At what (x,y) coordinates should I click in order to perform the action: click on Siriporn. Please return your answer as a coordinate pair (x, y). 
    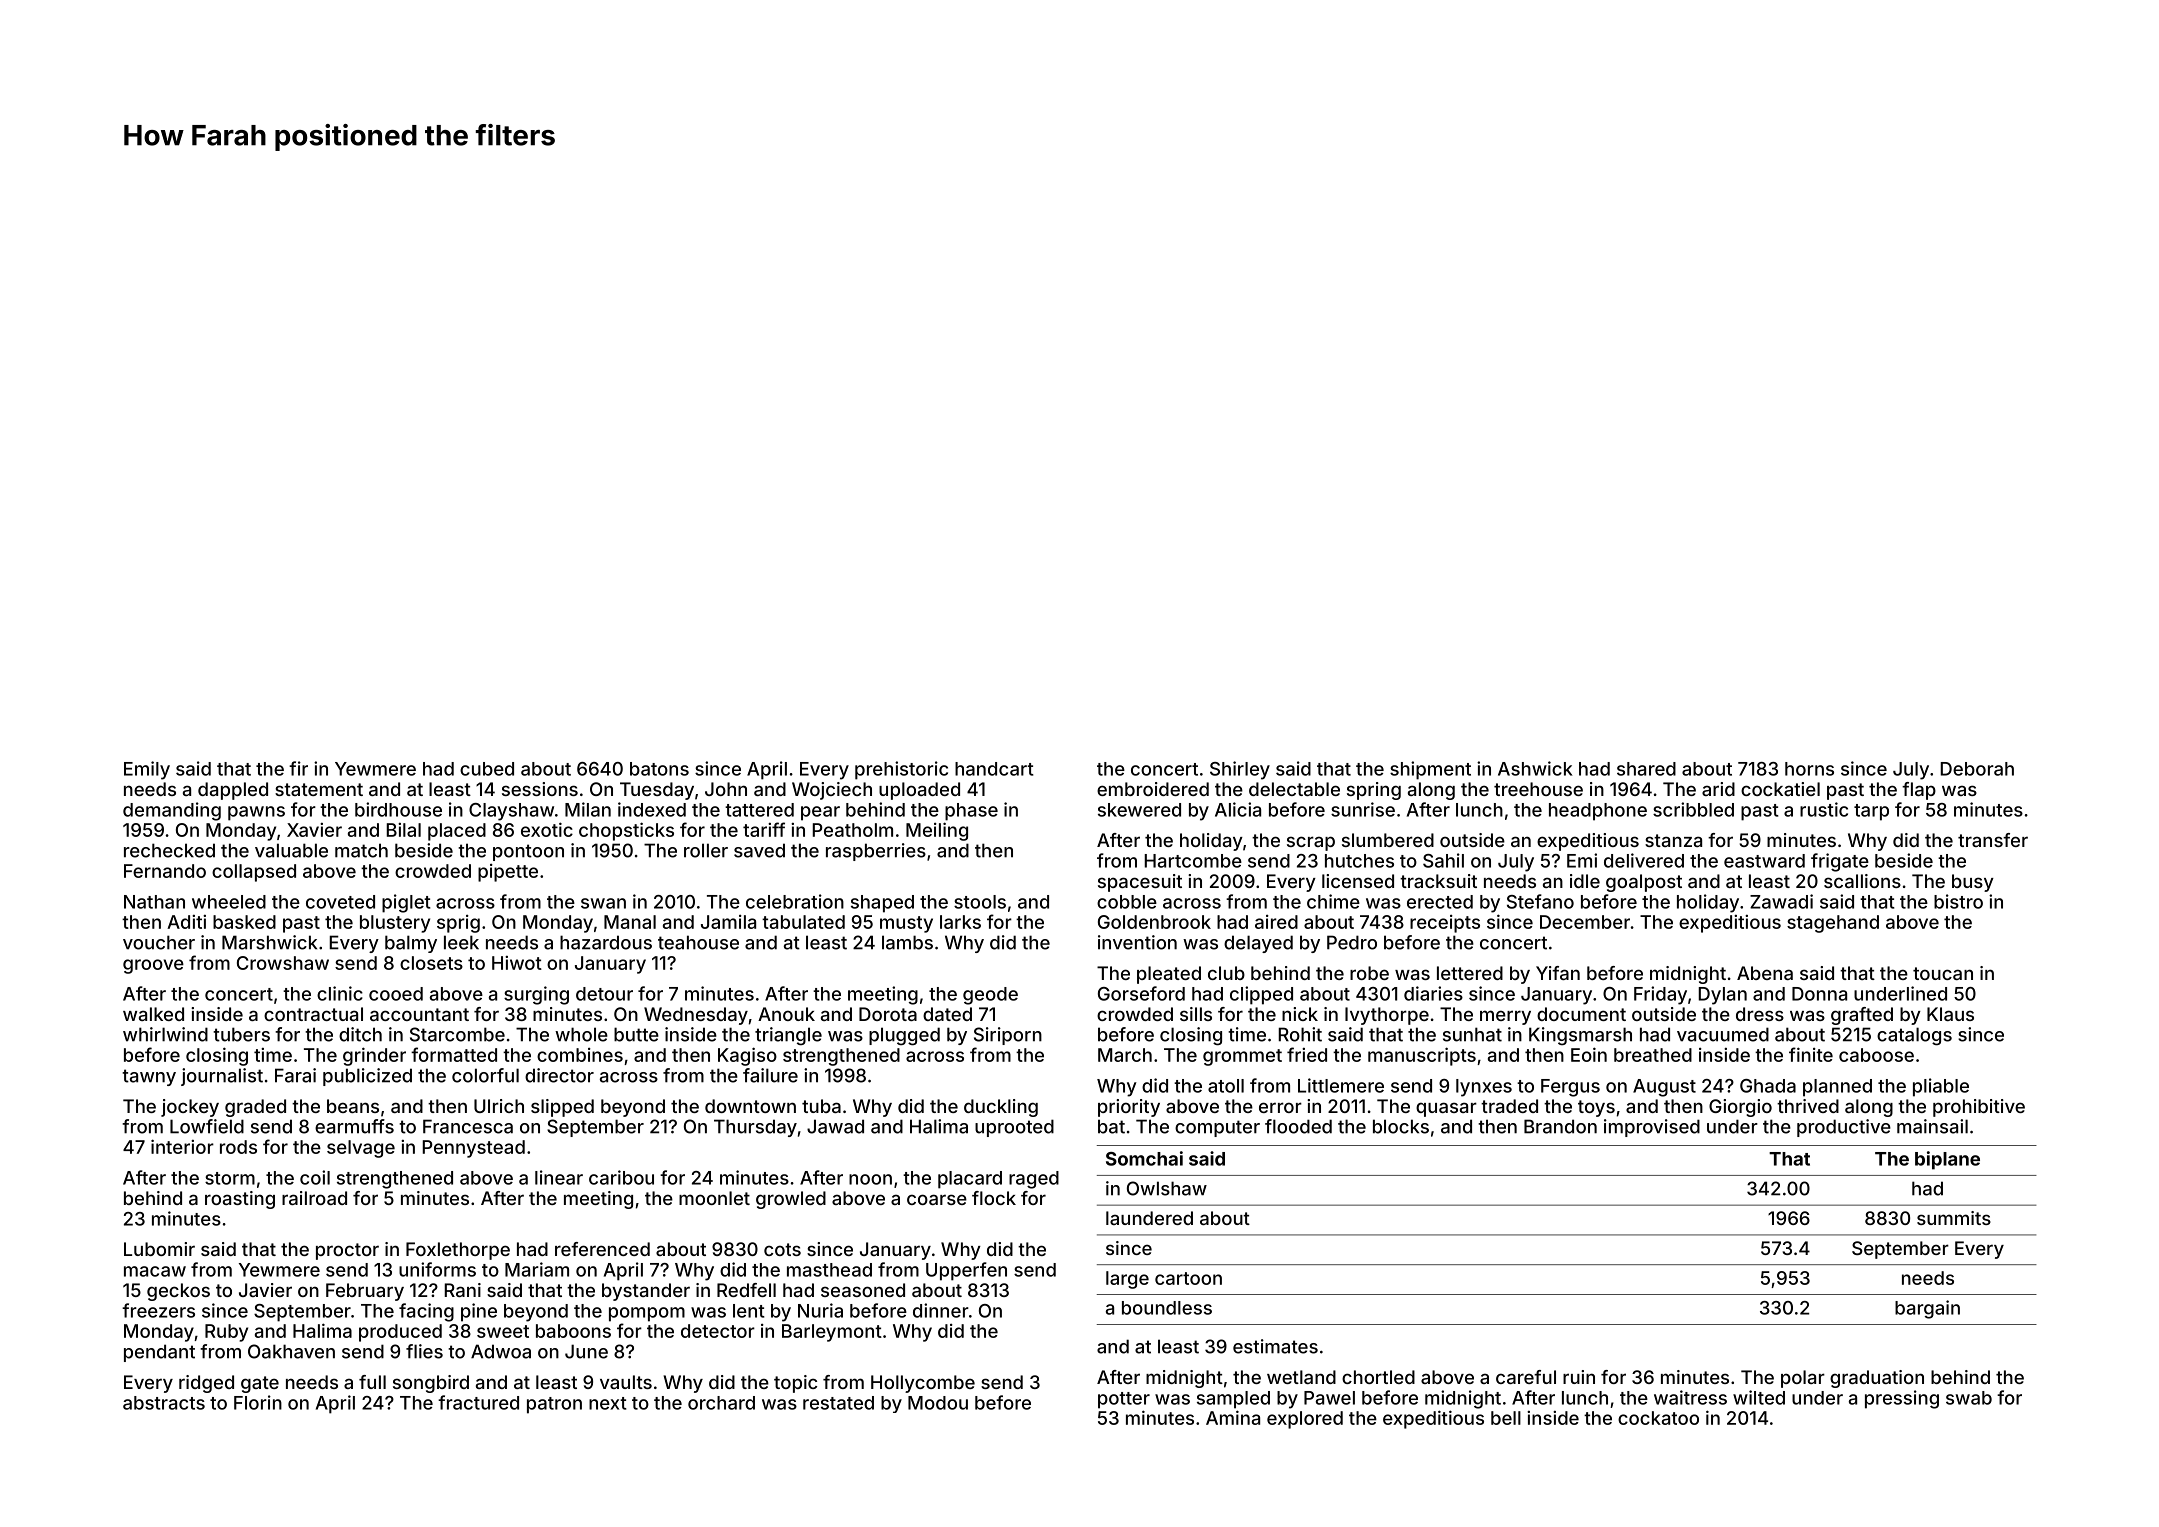
    Looking at the image, I should click on (1008, 1036).
